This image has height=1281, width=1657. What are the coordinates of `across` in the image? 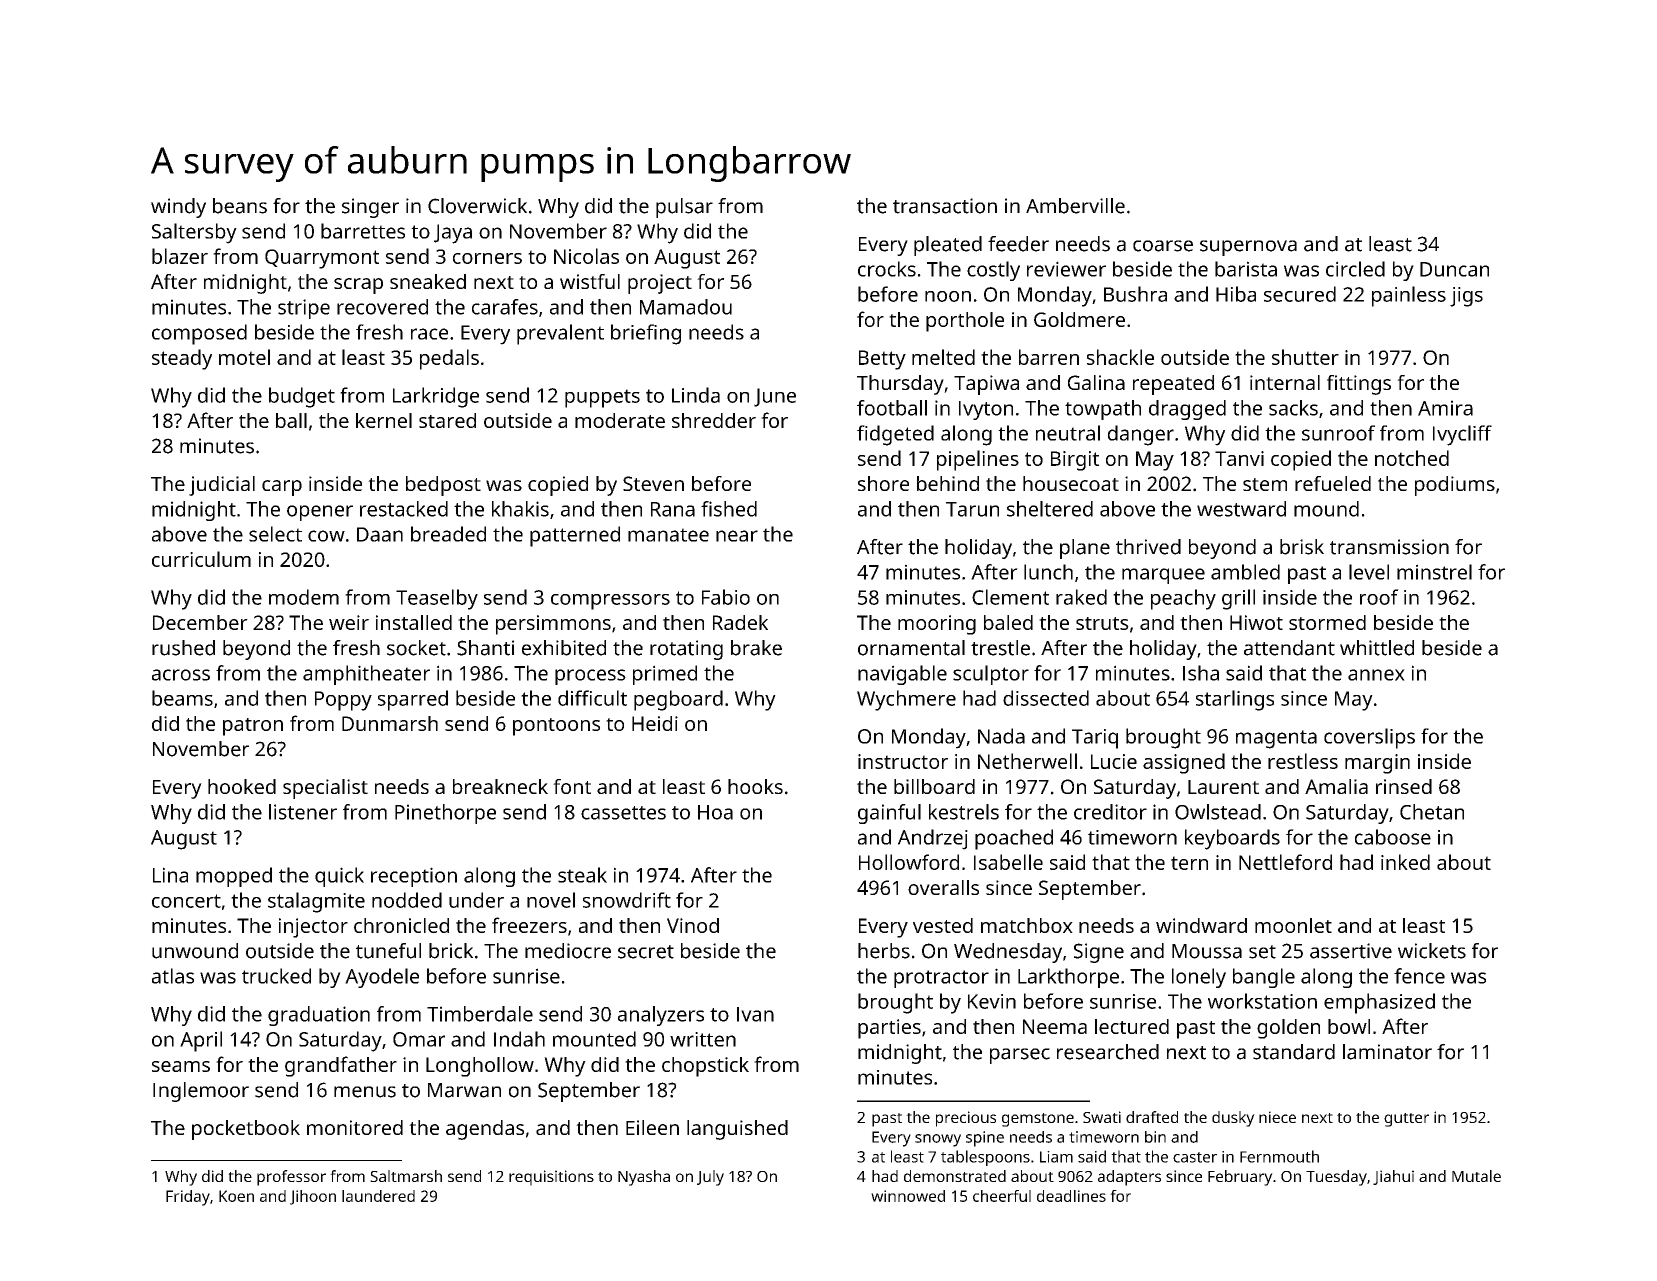 It's located at (181, 675).
